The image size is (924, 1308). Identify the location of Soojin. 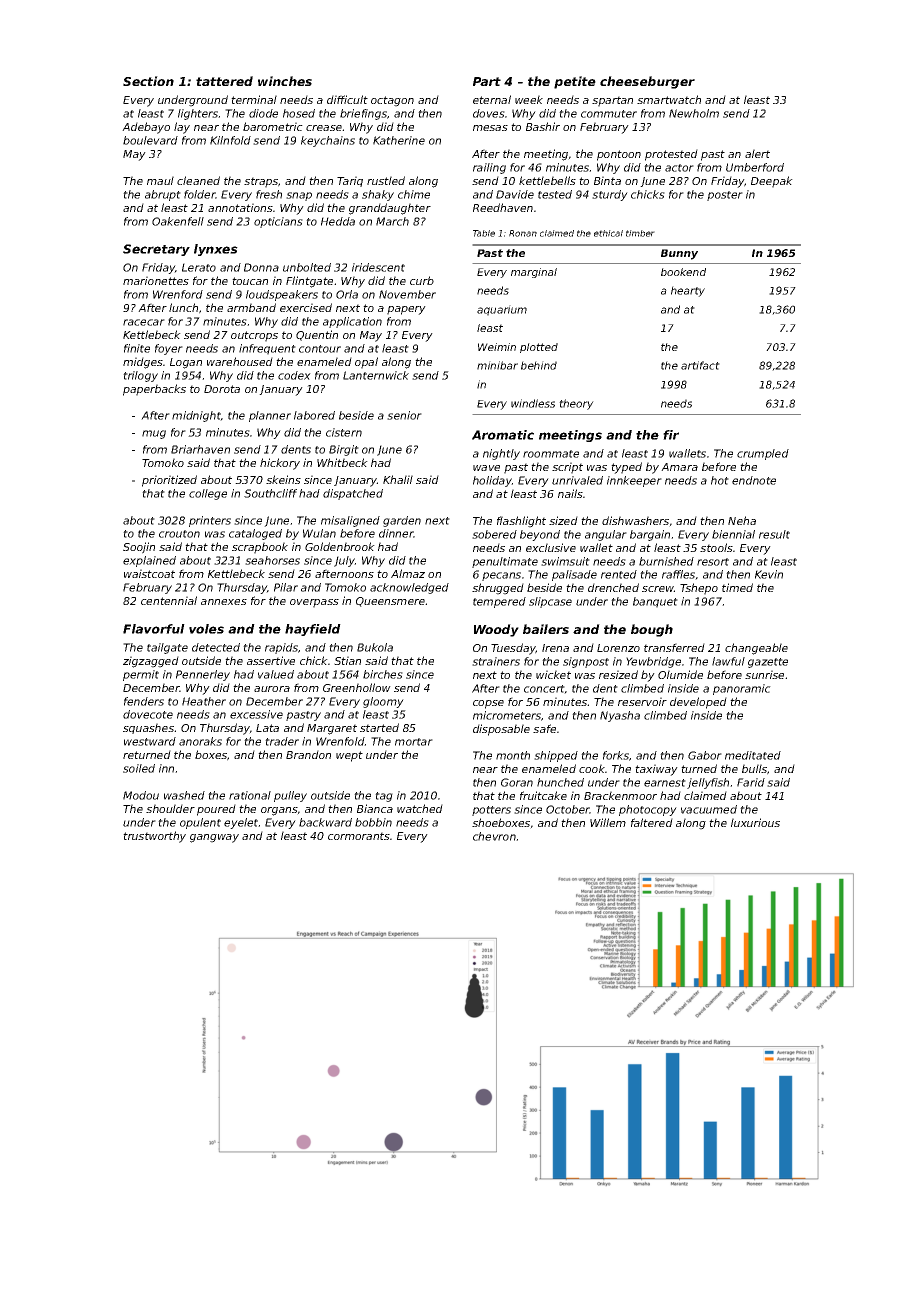
(139, 548).
